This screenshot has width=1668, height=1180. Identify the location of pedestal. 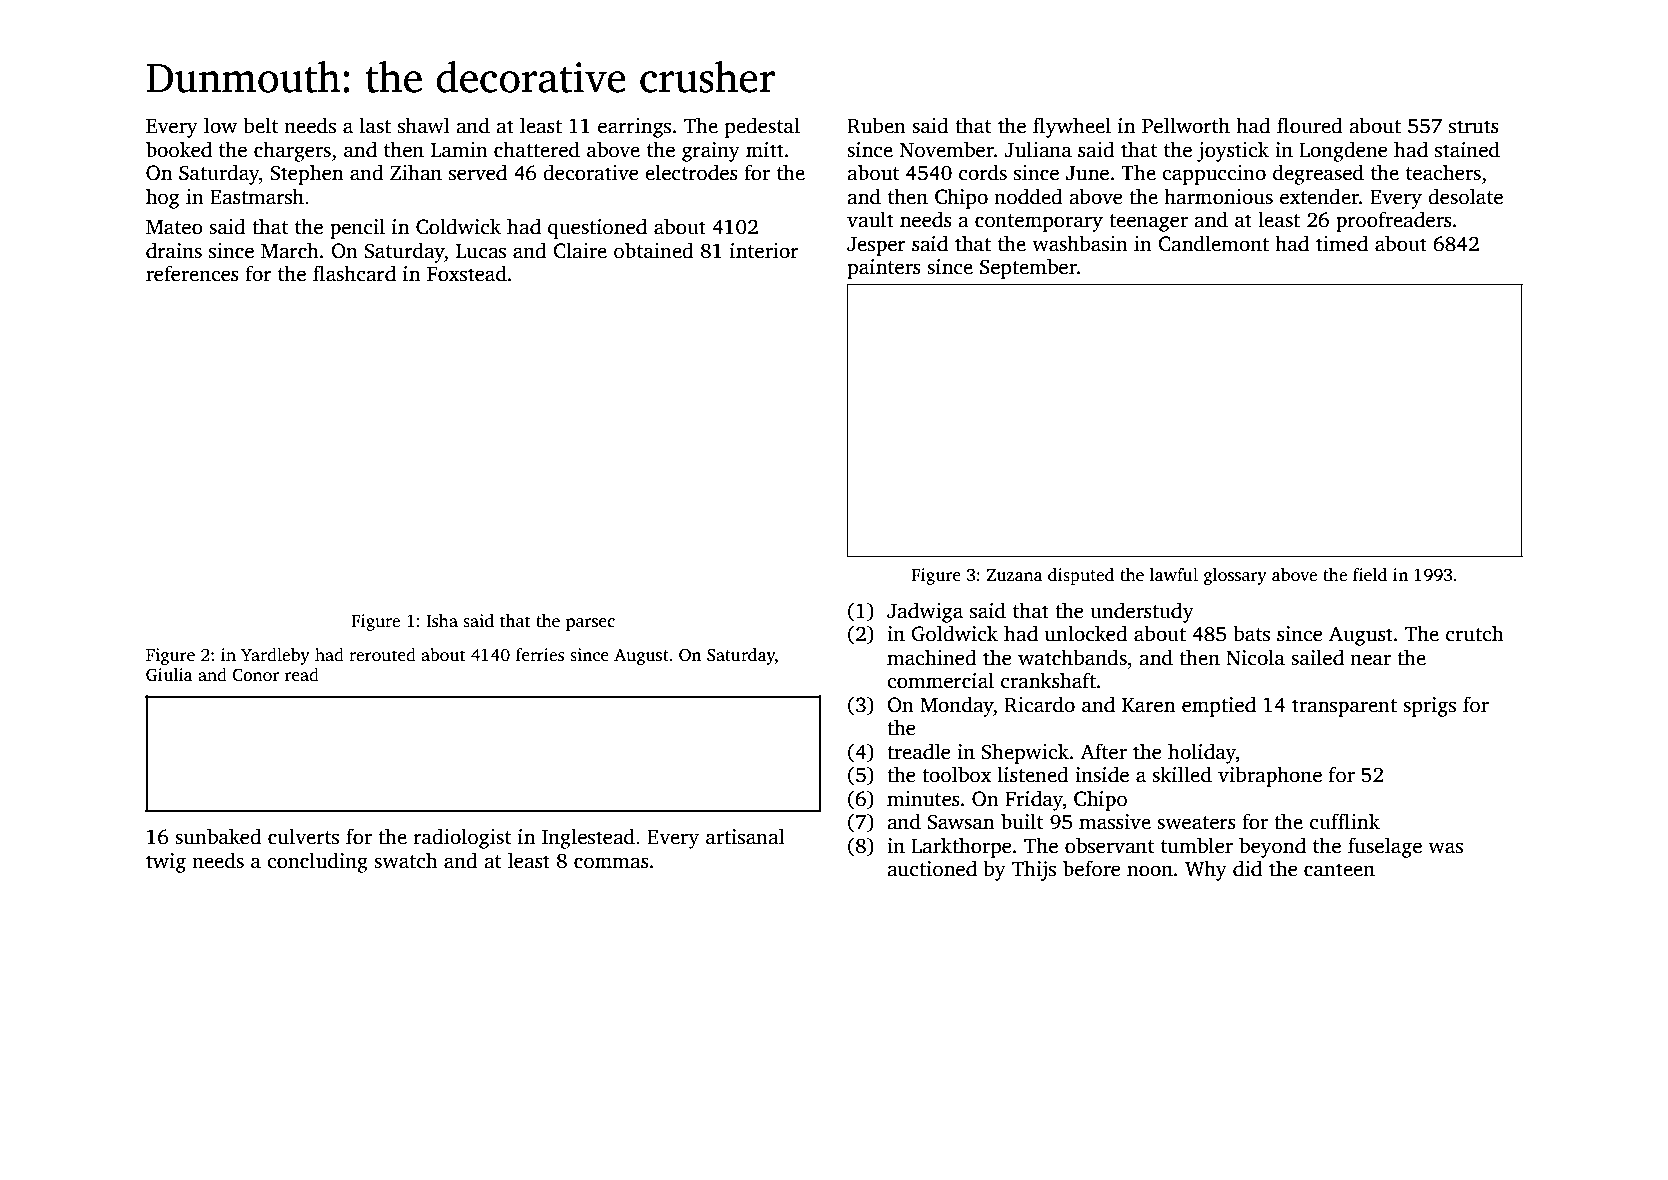
(762, 127).
